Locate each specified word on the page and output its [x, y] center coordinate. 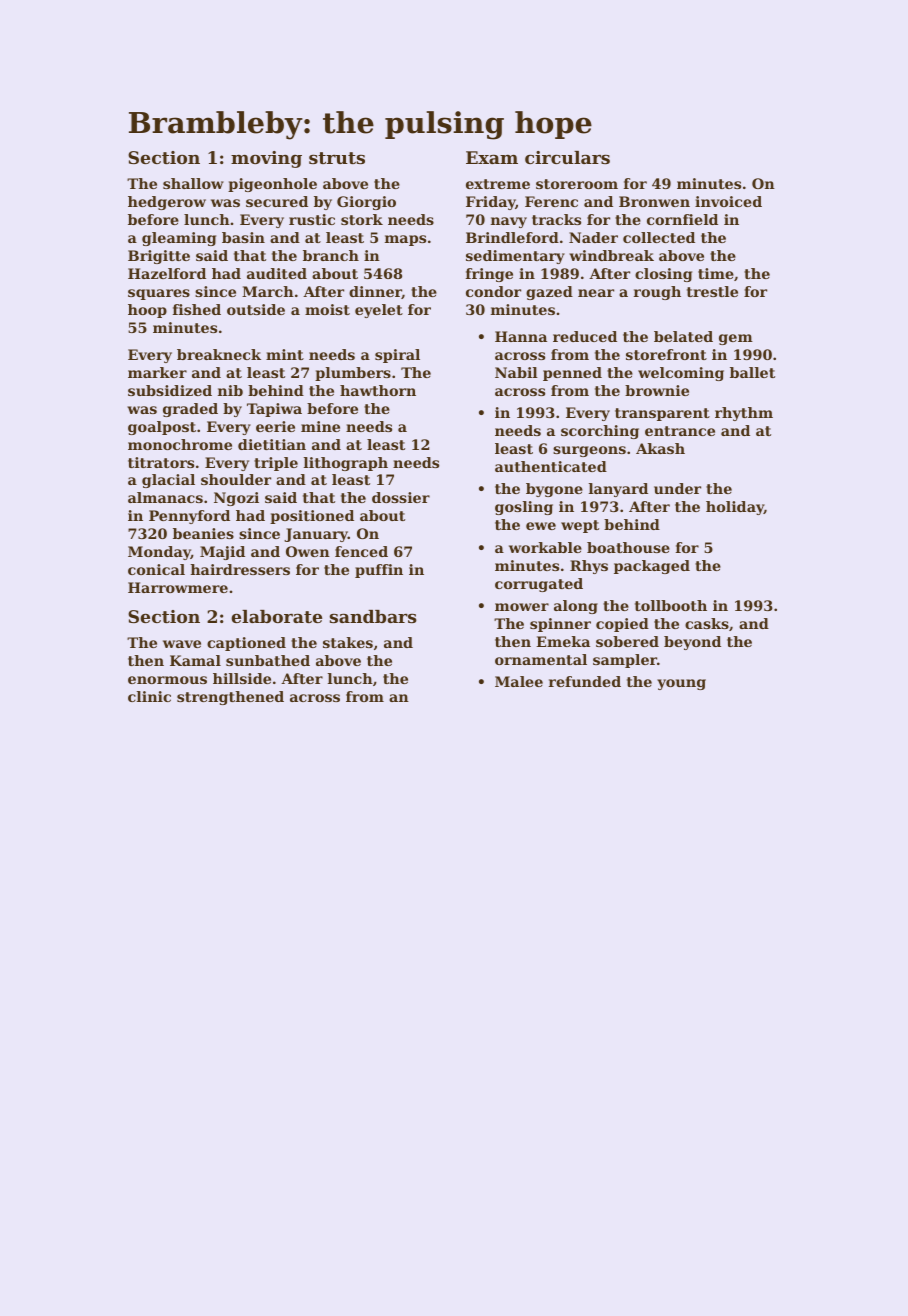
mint [285, 354]
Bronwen [654, 201]
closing [663, 275]
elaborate [276, 616]
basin [243, 237]
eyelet [379, 311]
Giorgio [366, 203]
